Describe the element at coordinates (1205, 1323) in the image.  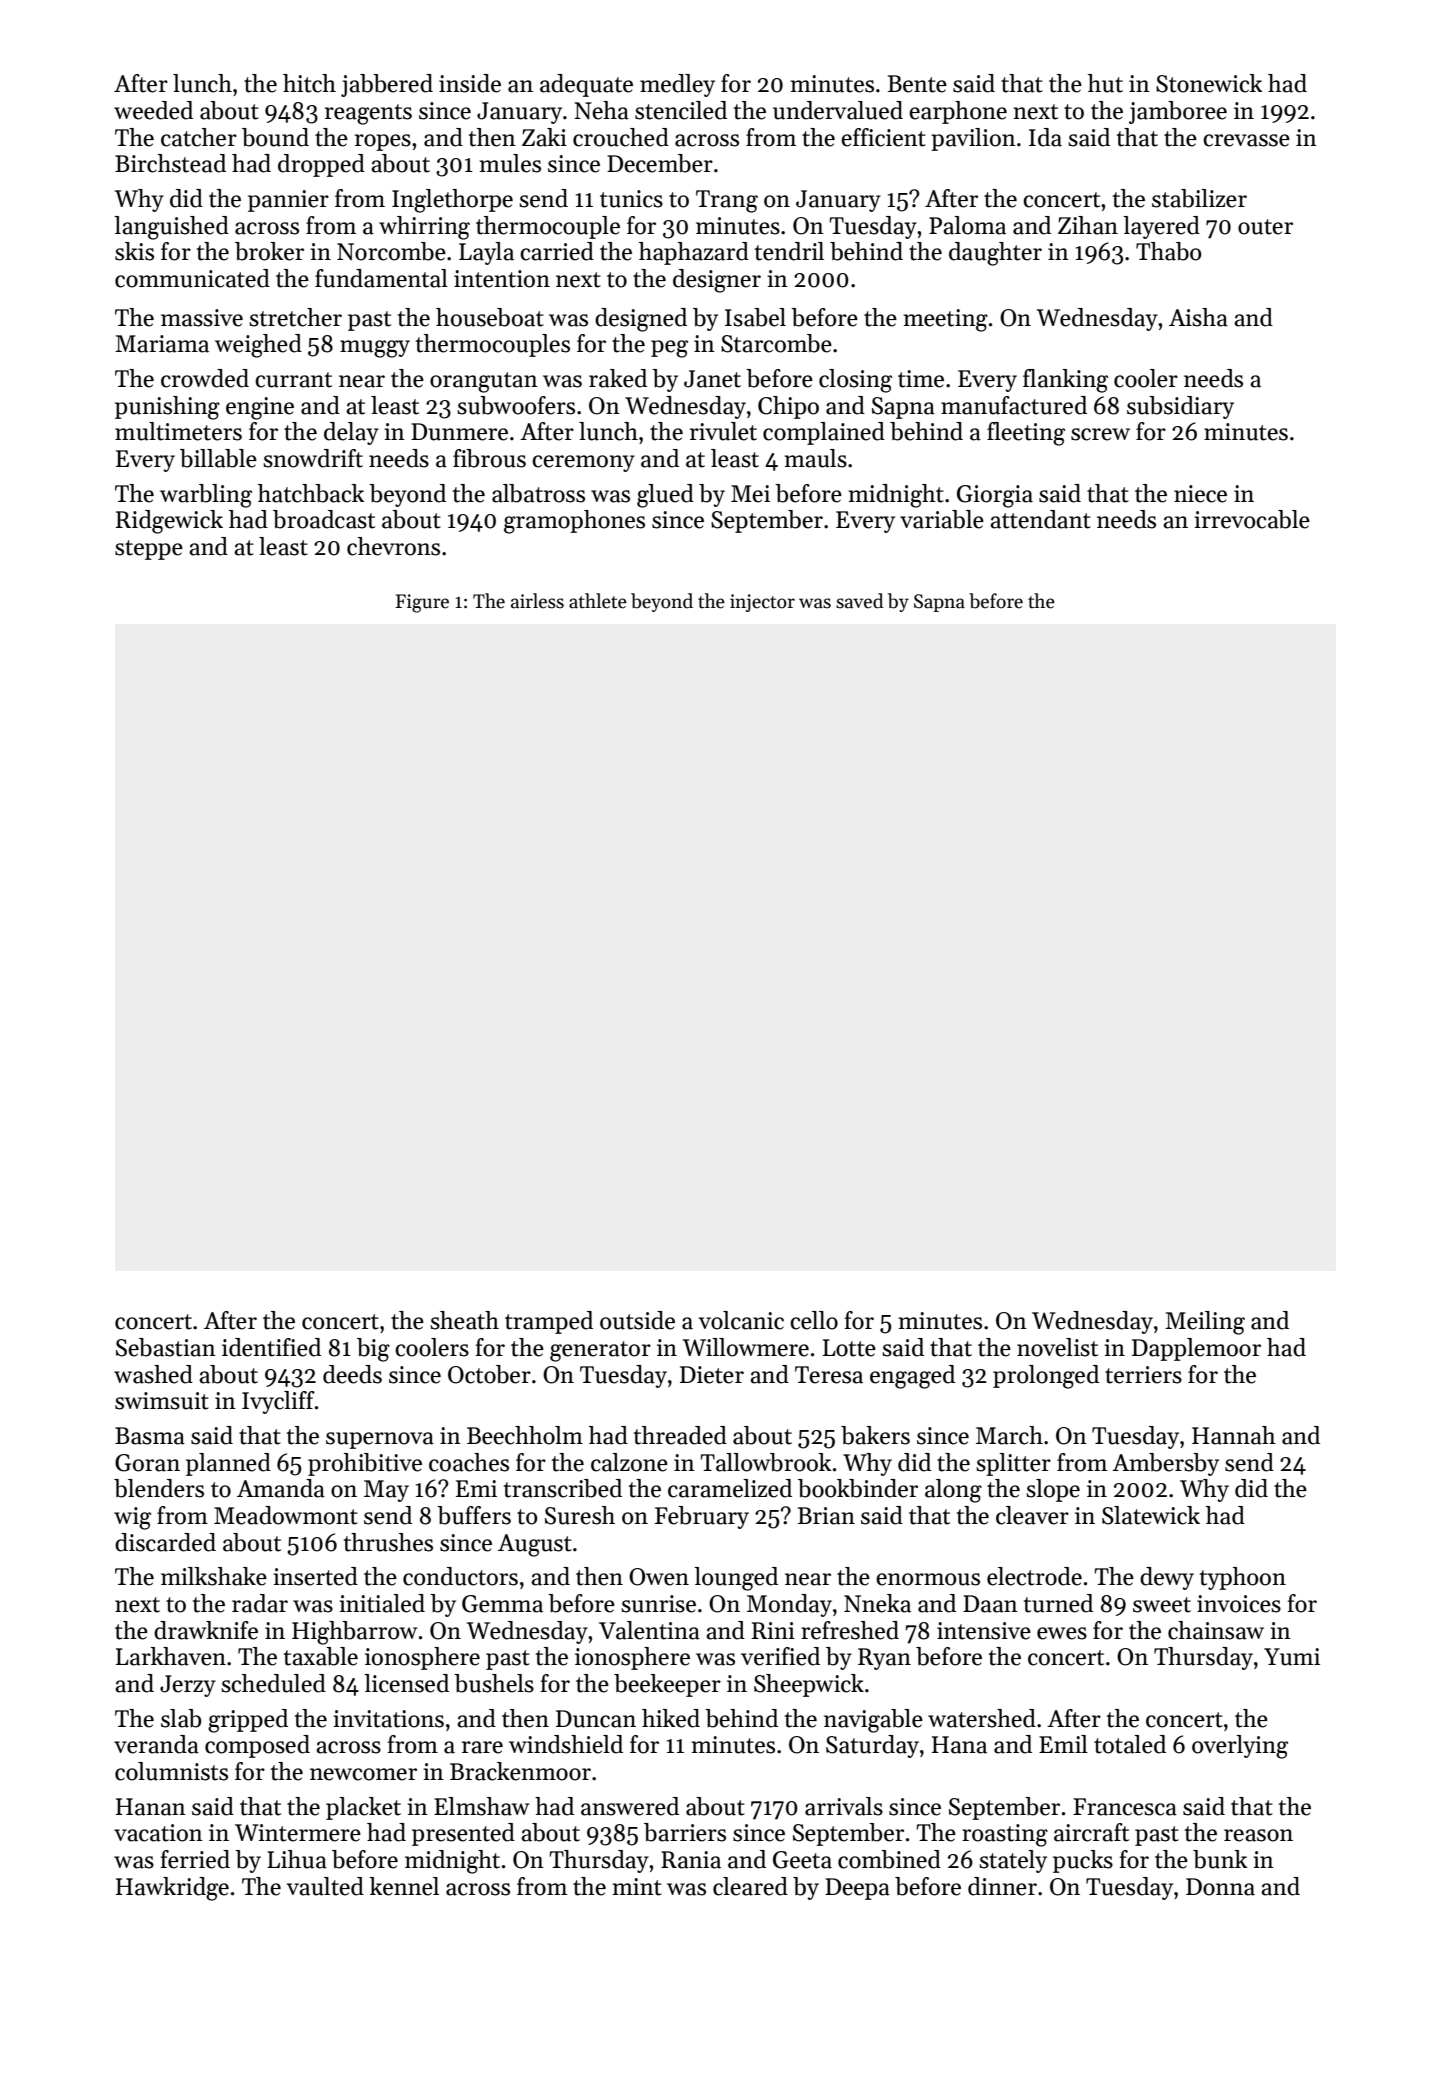
I see `Meiling` at that location.
